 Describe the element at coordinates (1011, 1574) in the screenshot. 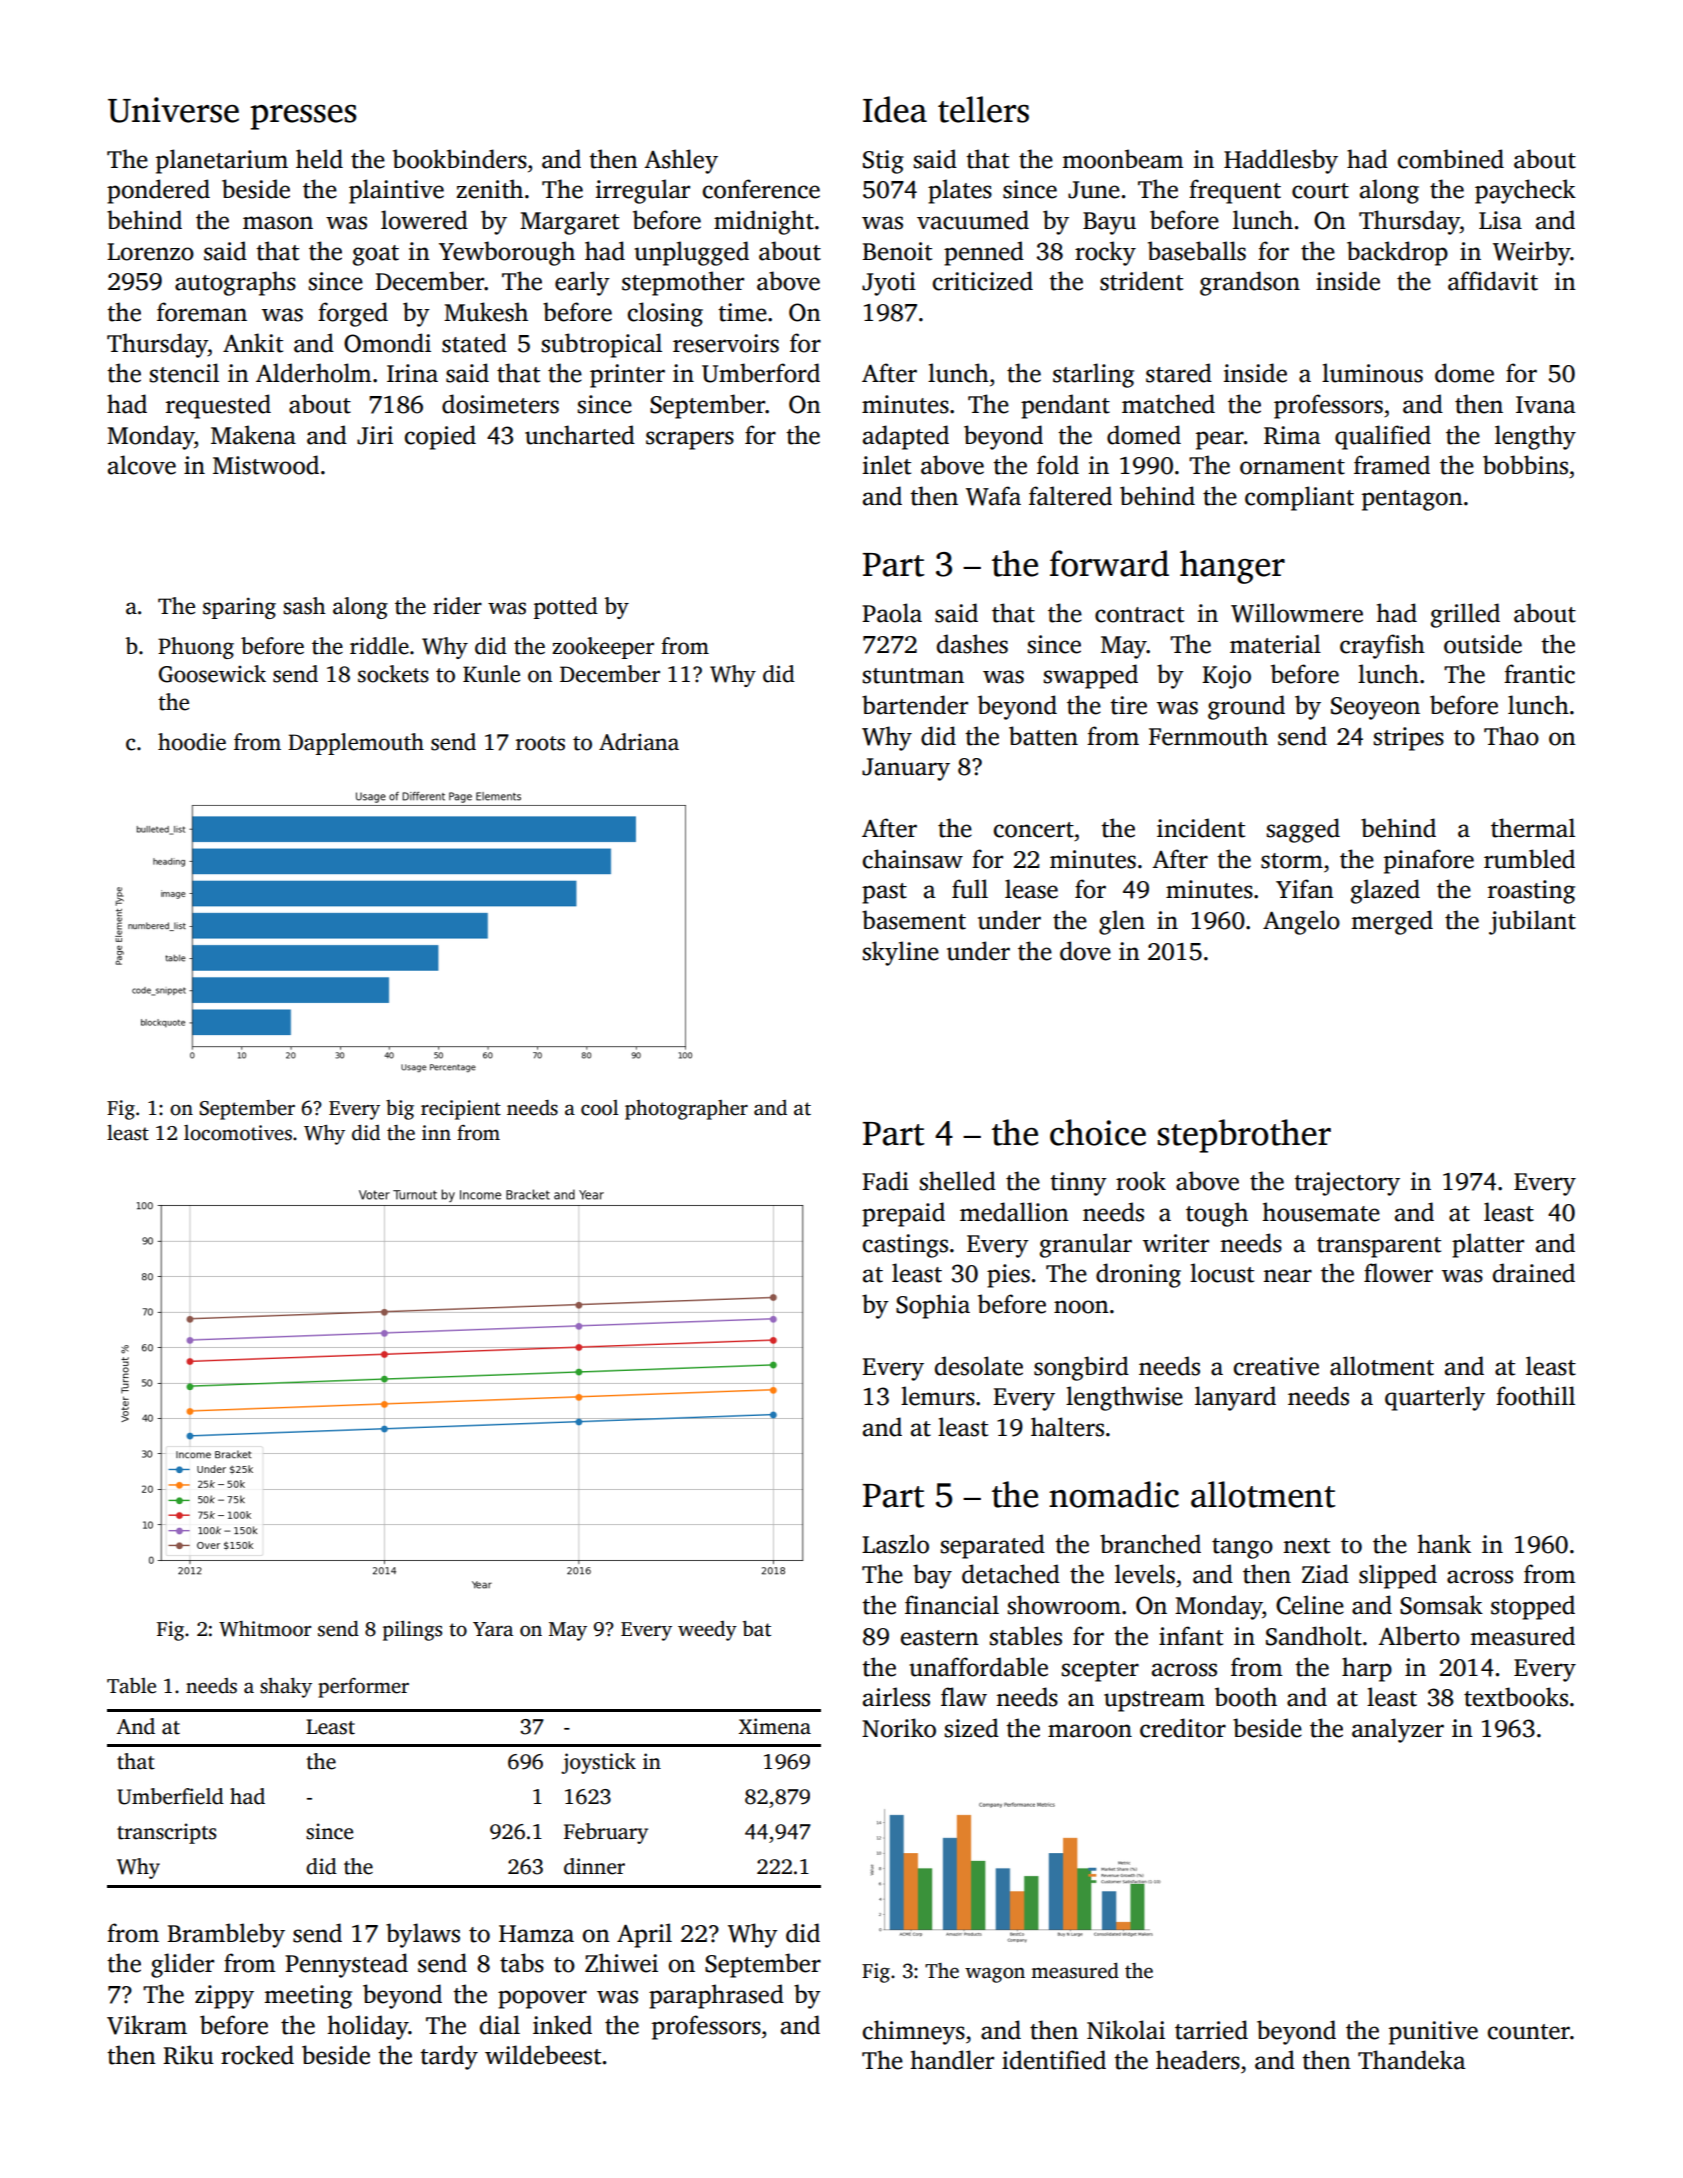

I see `detached` at that location.
